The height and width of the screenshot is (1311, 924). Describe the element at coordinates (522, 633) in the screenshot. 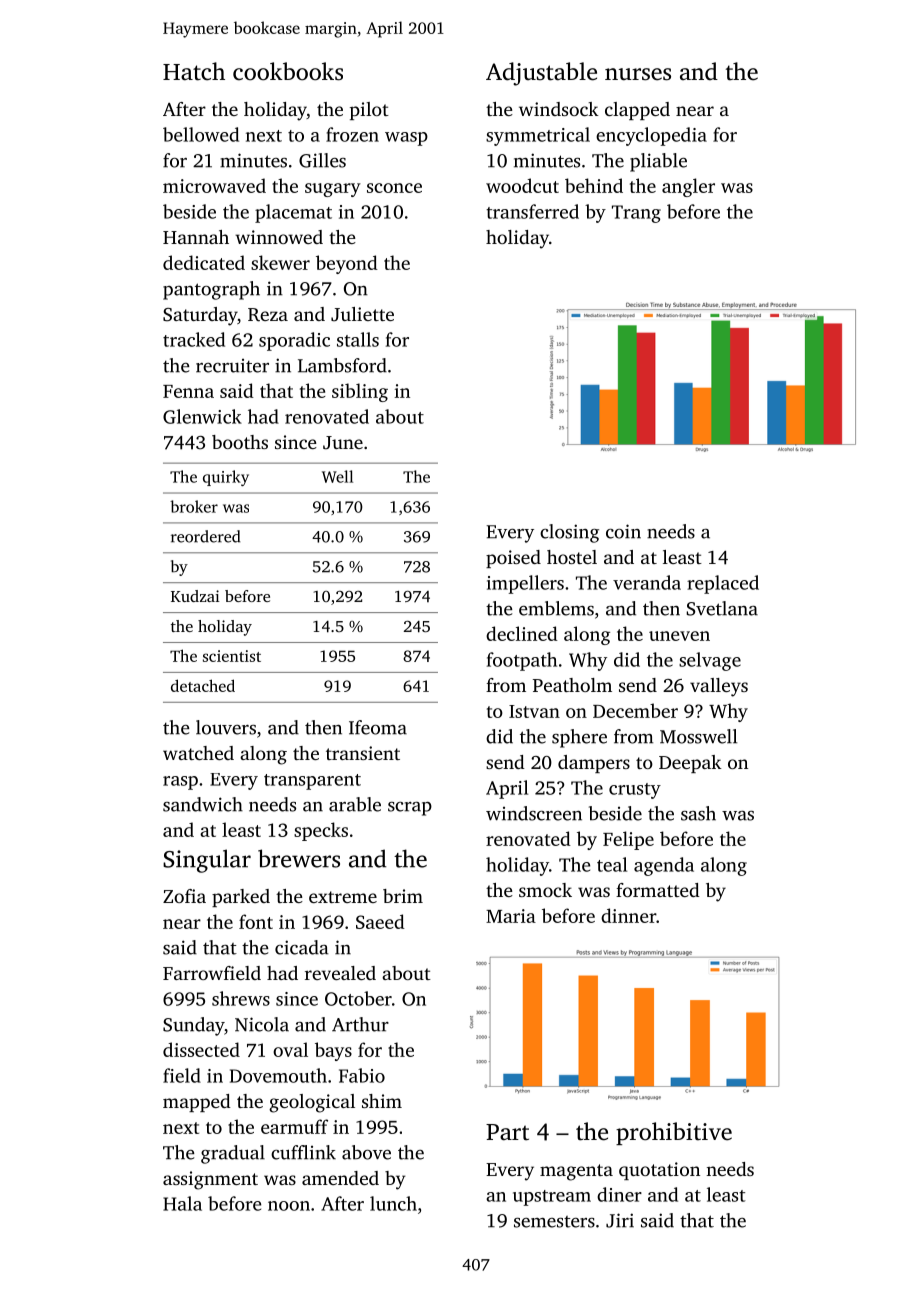

I see `declined` at that location.
